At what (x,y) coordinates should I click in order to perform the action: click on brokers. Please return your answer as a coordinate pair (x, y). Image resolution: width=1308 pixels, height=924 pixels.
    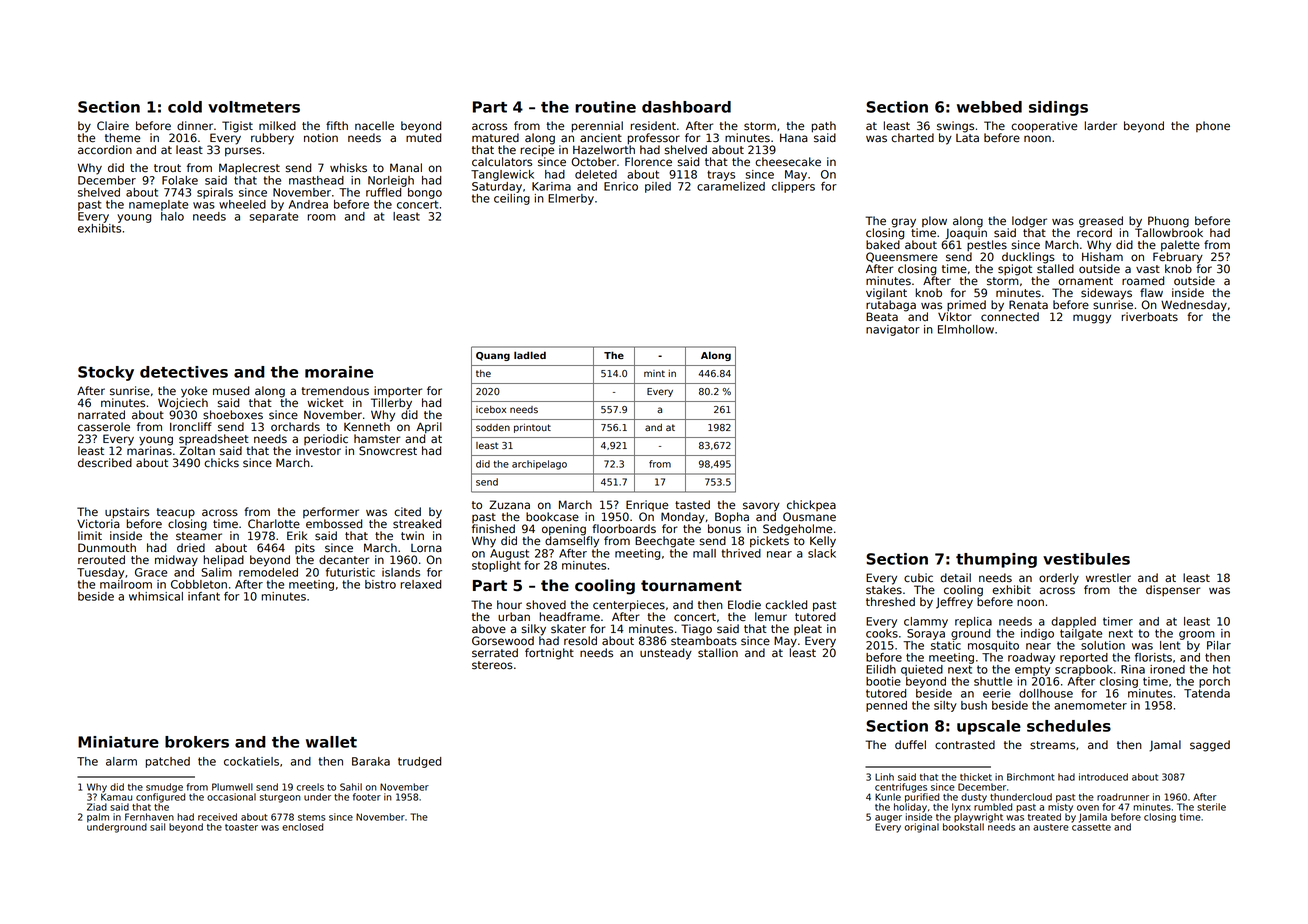
    Looking at the image, I should click on (197, 742).
